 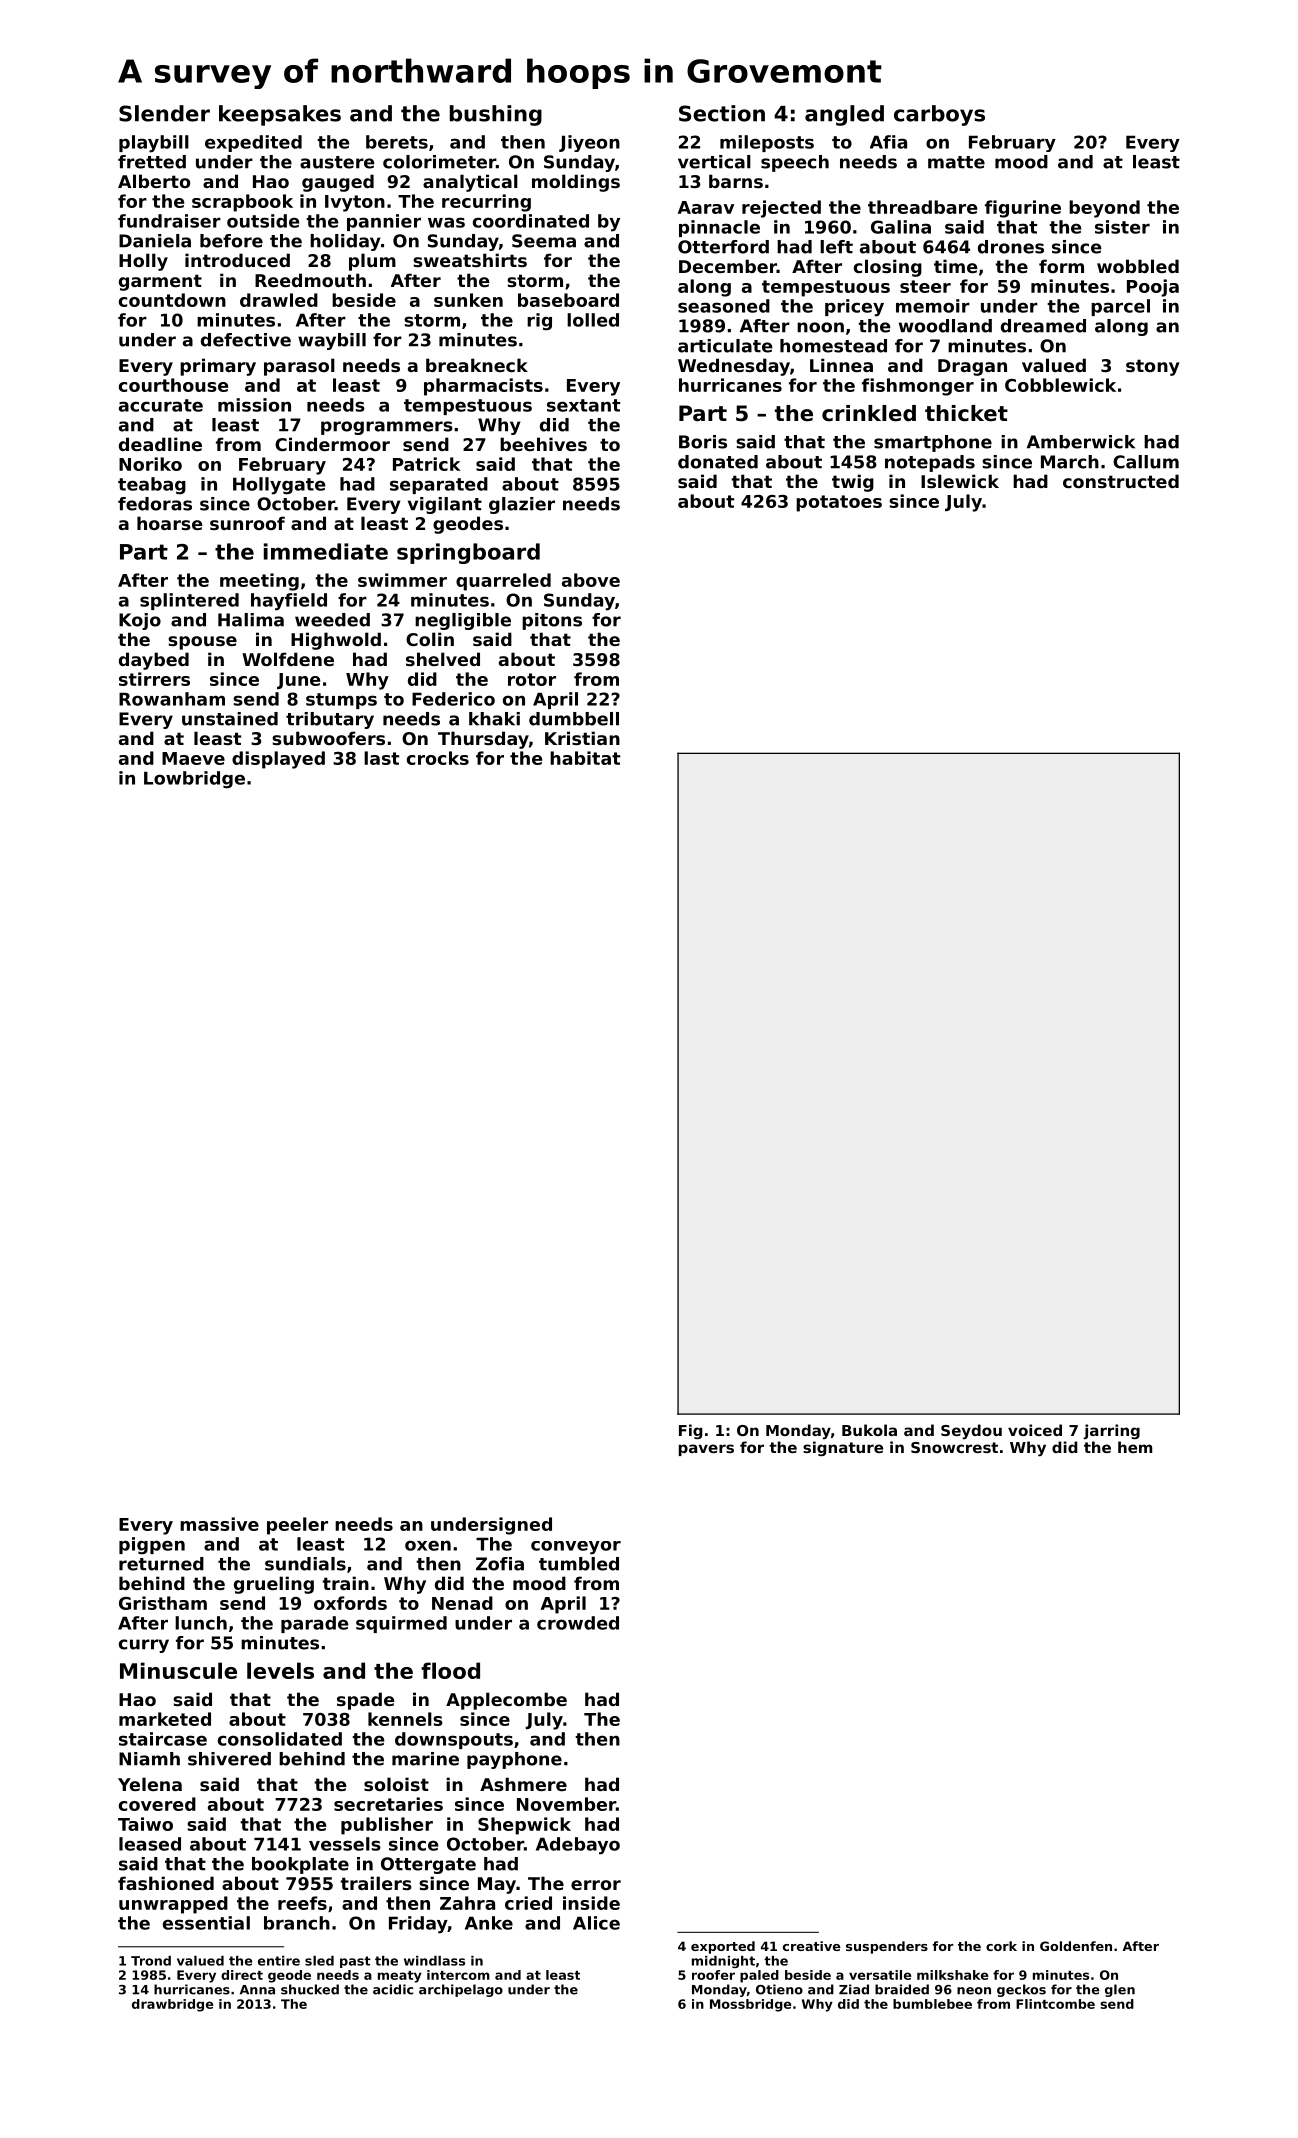 What do you see at coordinates (164, 113) in the screenshot?
I see `Slender` at bounding box center [164, 113].
